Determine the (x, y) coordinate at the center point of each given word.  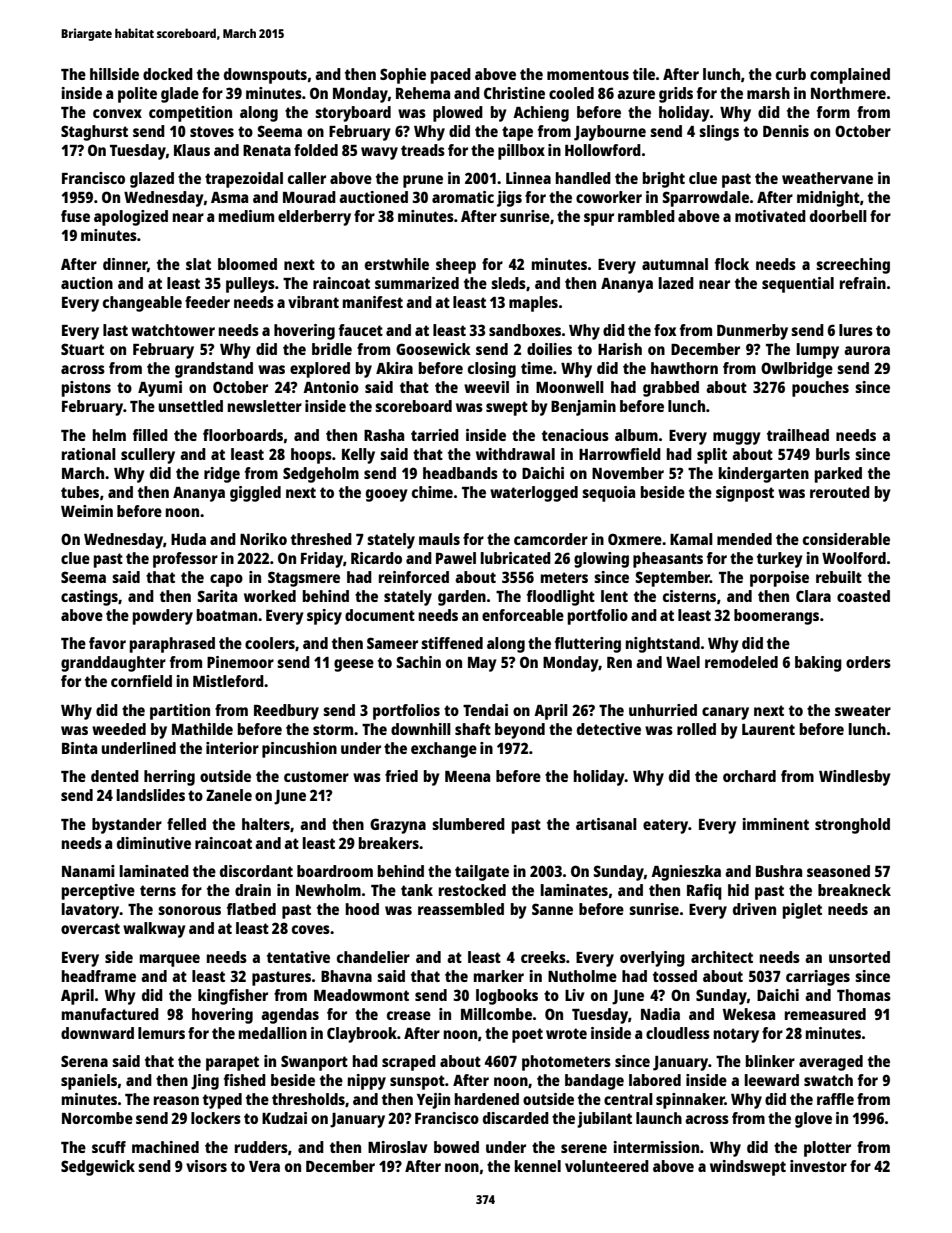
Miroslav (398, 1147)
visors (206, 1166)
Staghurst (94, 133)
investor (818, 1166)
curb (791, 74)
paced (451, 76)
